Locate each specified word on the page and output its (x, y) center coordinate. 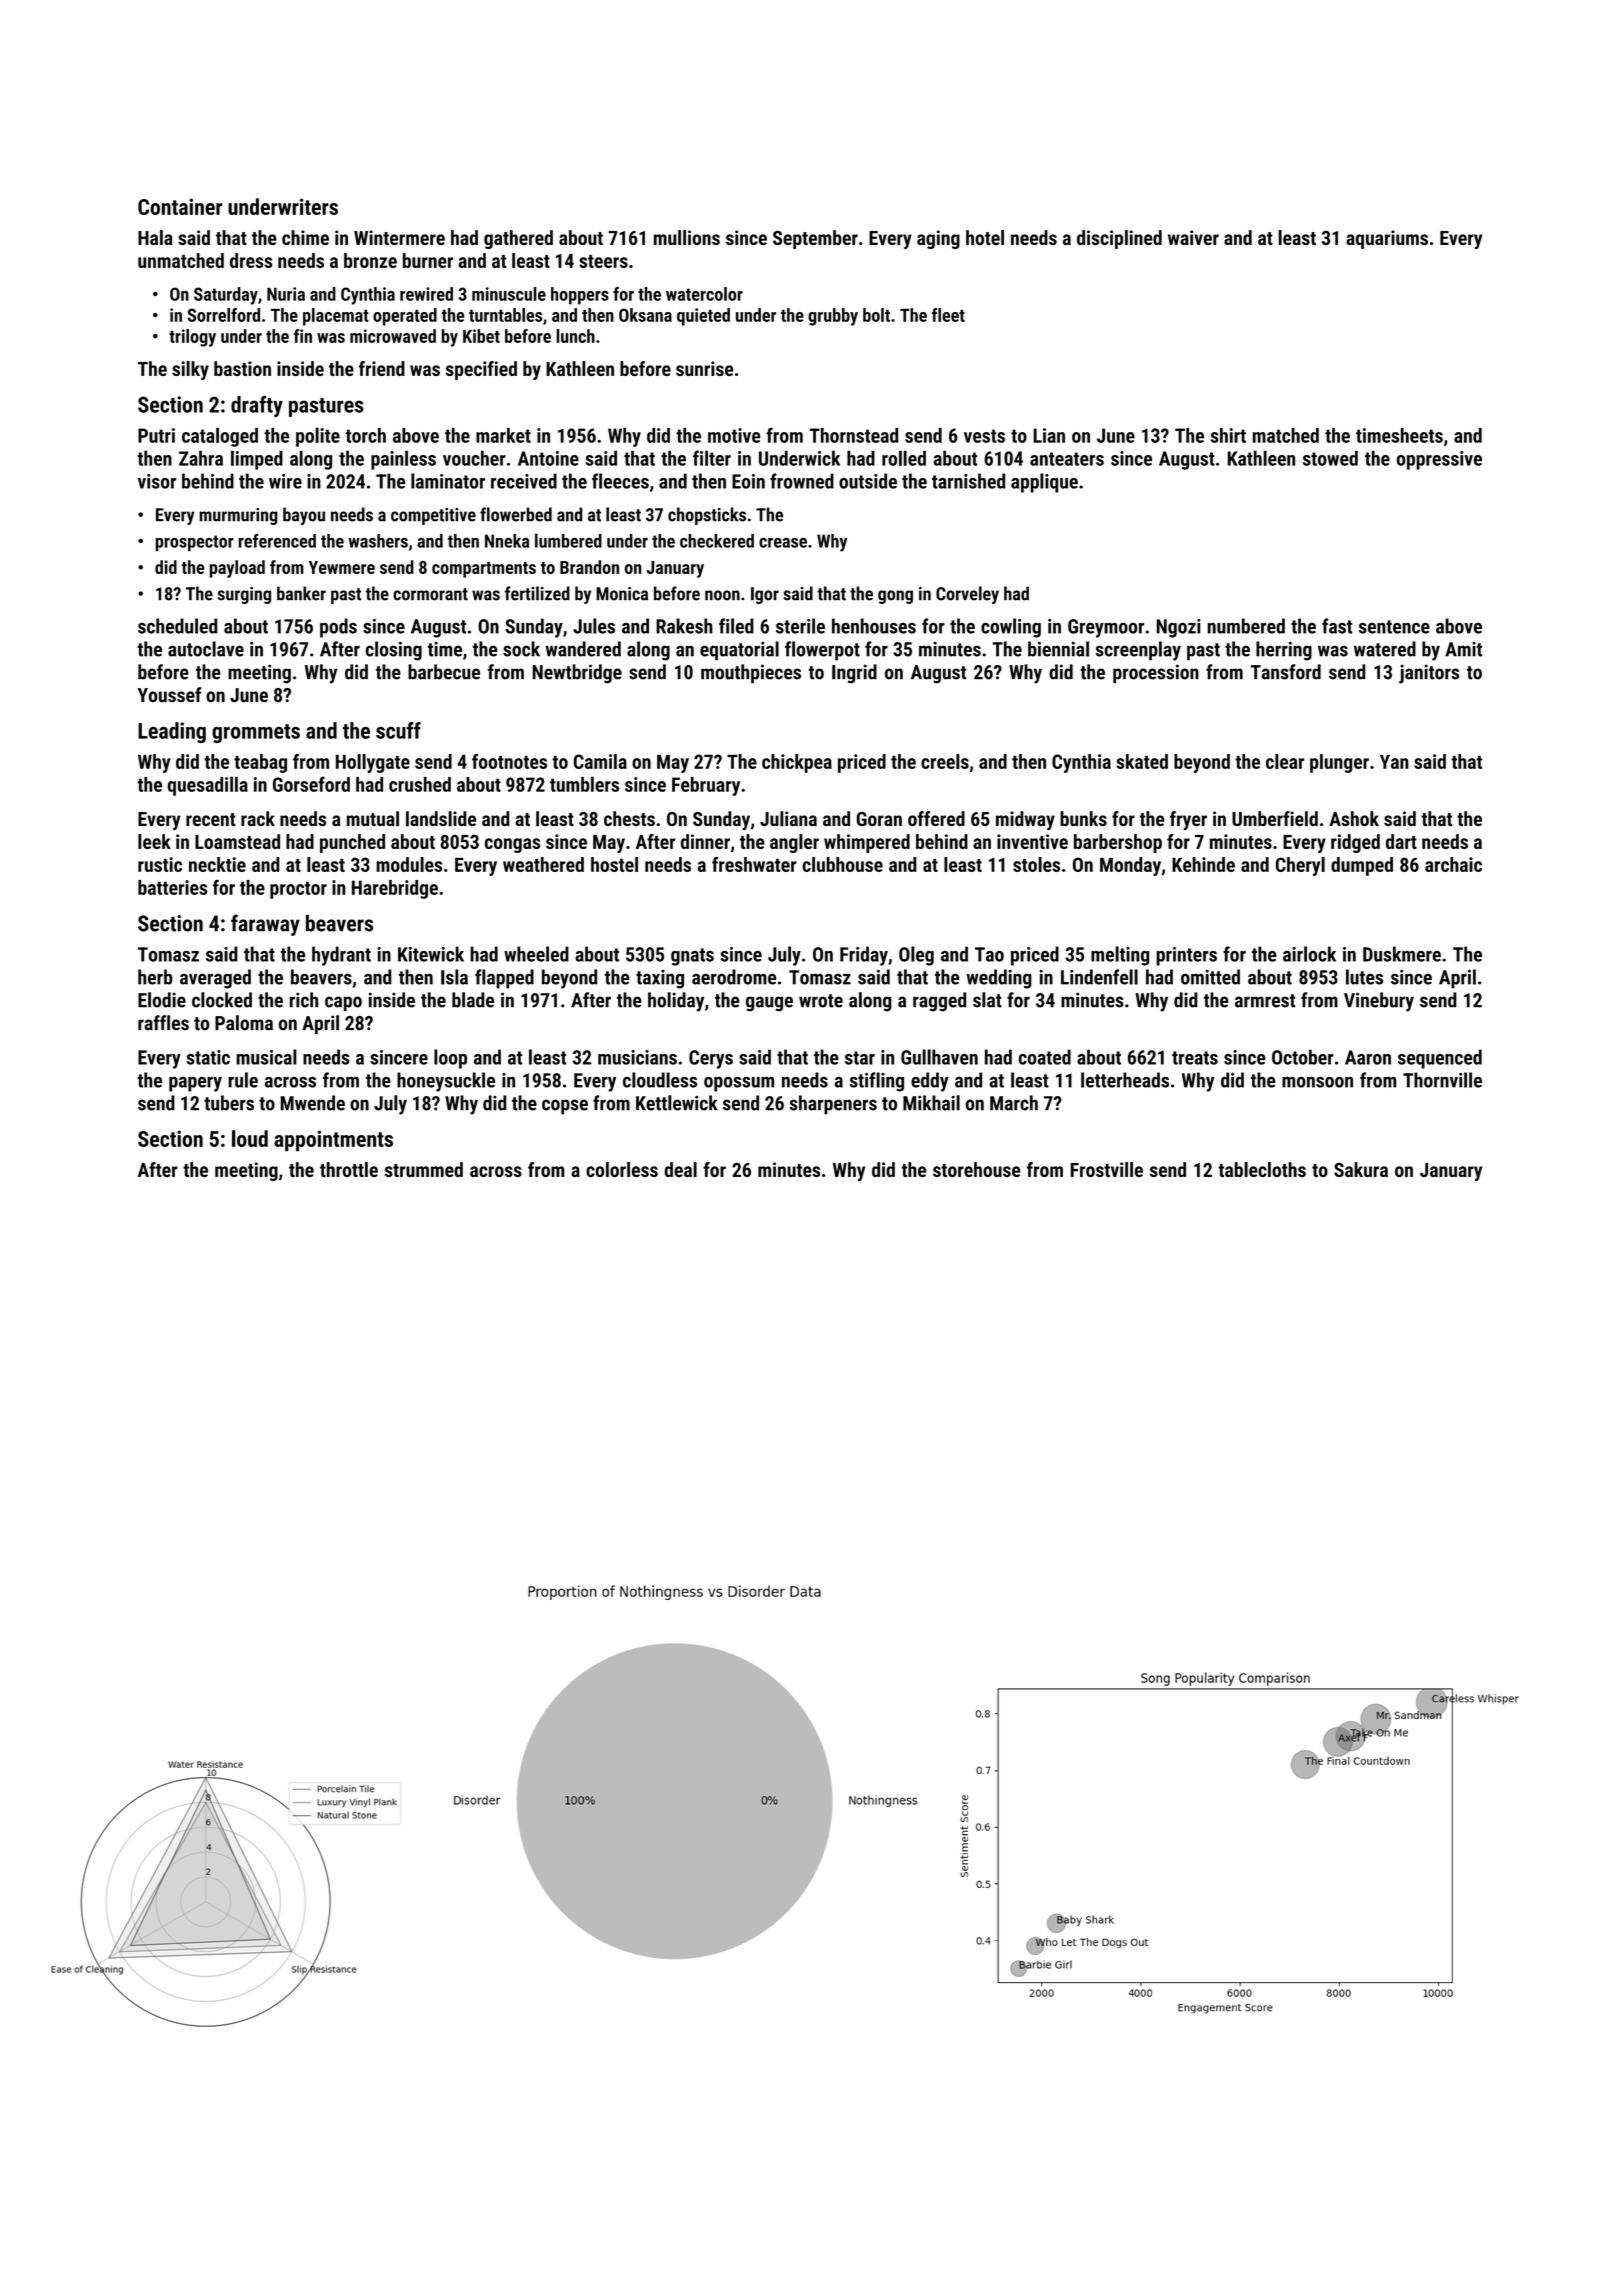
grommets (256, 733)
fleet (948, 315)
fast (1337, 626)
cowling (1011, 628)
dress (251, 260)
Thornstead (853, 435)
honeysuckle (446, 1082)
